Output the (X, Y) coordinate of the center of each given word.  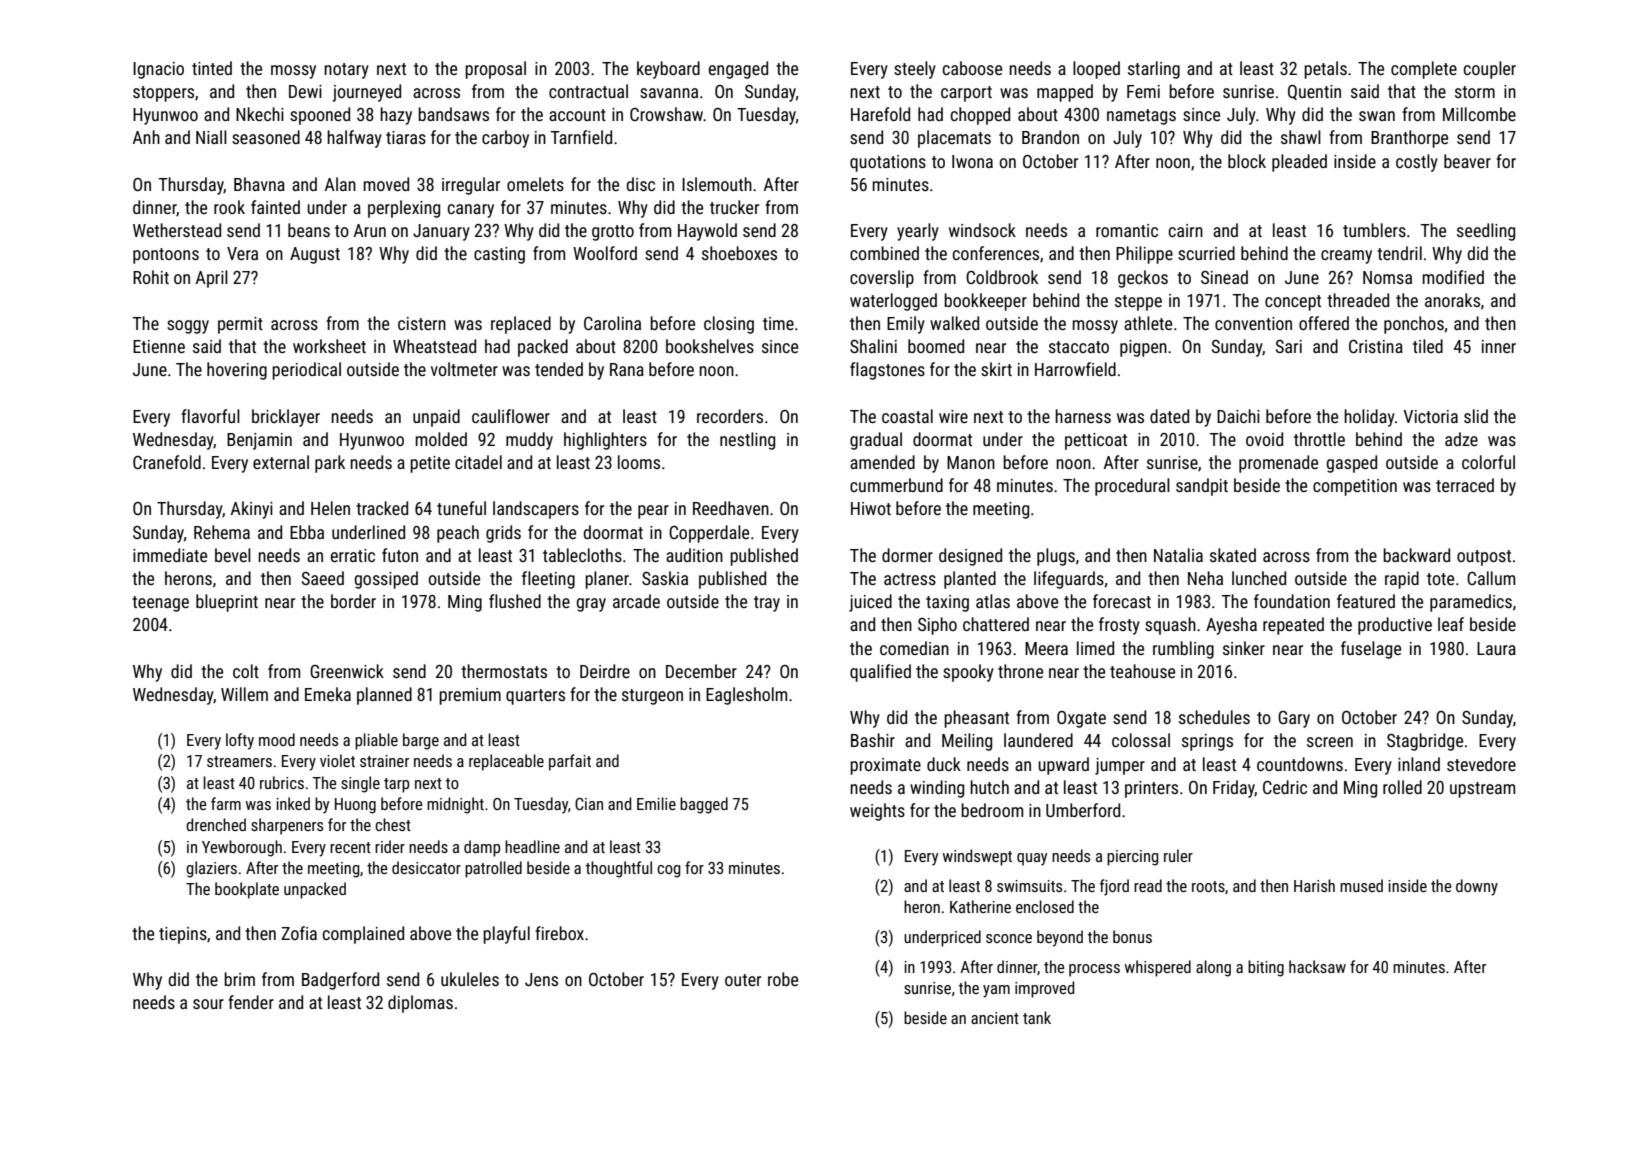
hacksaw (1317, 966)
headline (532, 846)
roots (1208, 886)
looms (639, 462)
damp (482, 848)
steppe (1138, 303)
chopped (980, 116)
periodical (306, 371)
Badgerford (340, 981)
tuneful (461, 508)
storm (1475, 92)
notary (346, 71)
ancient (995, 1018)
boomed (936, 346)
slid (1476, 416)
